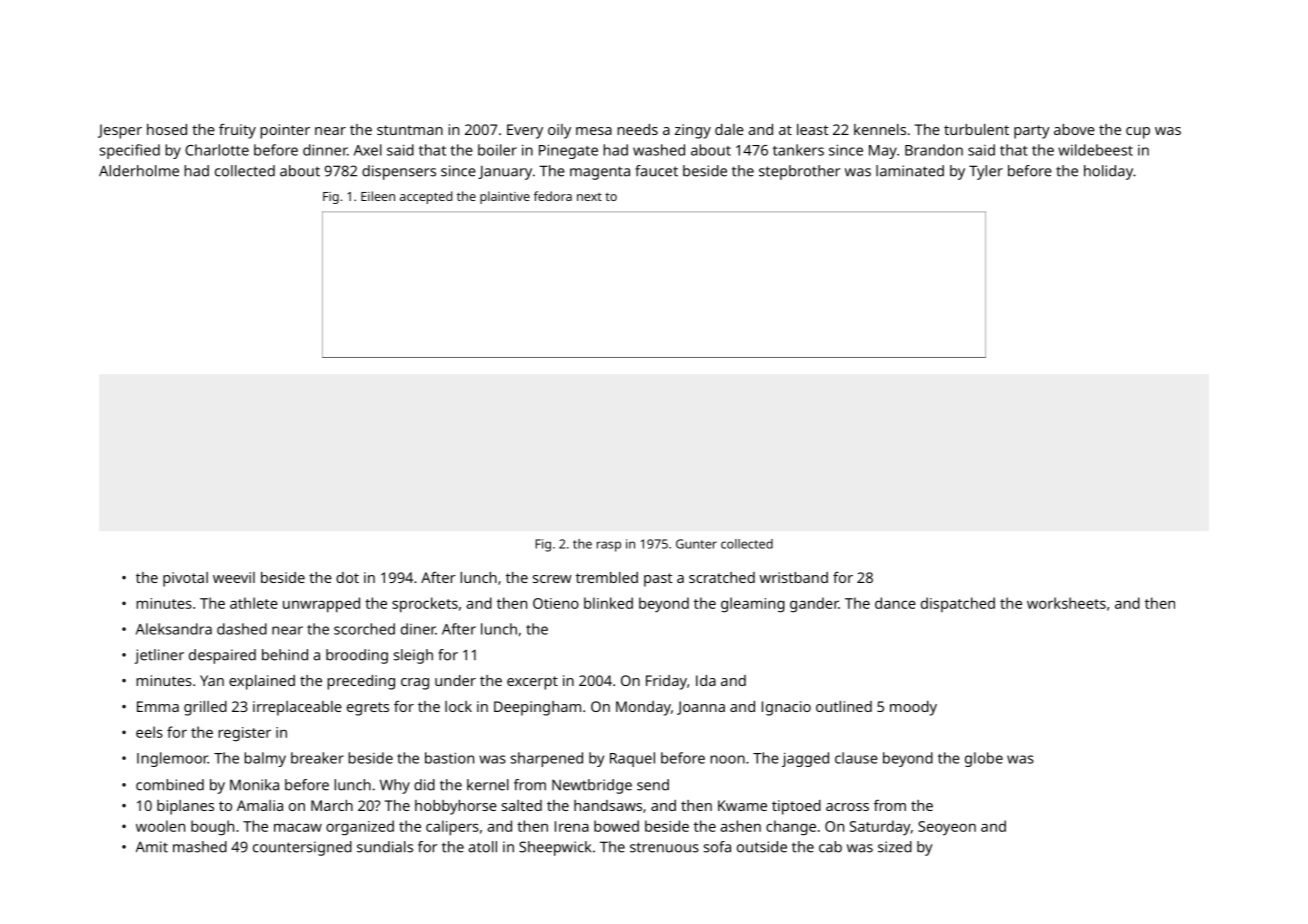  Describe the element at coordinates (696, 544) in the page. I see `Gunter` at that location.
